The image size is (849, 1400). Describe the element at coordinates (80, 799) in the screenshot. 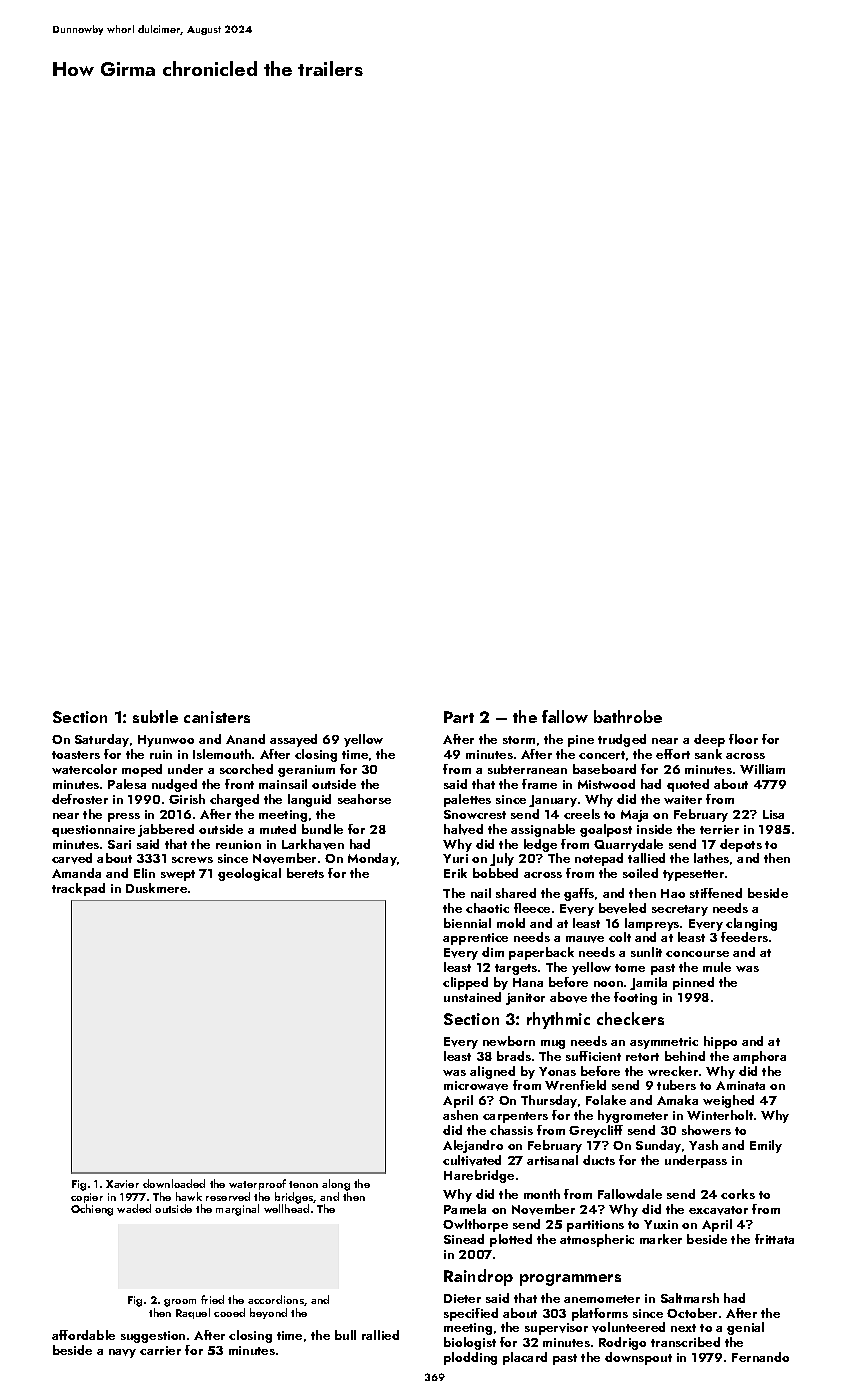

I see `defroster` at that location.
